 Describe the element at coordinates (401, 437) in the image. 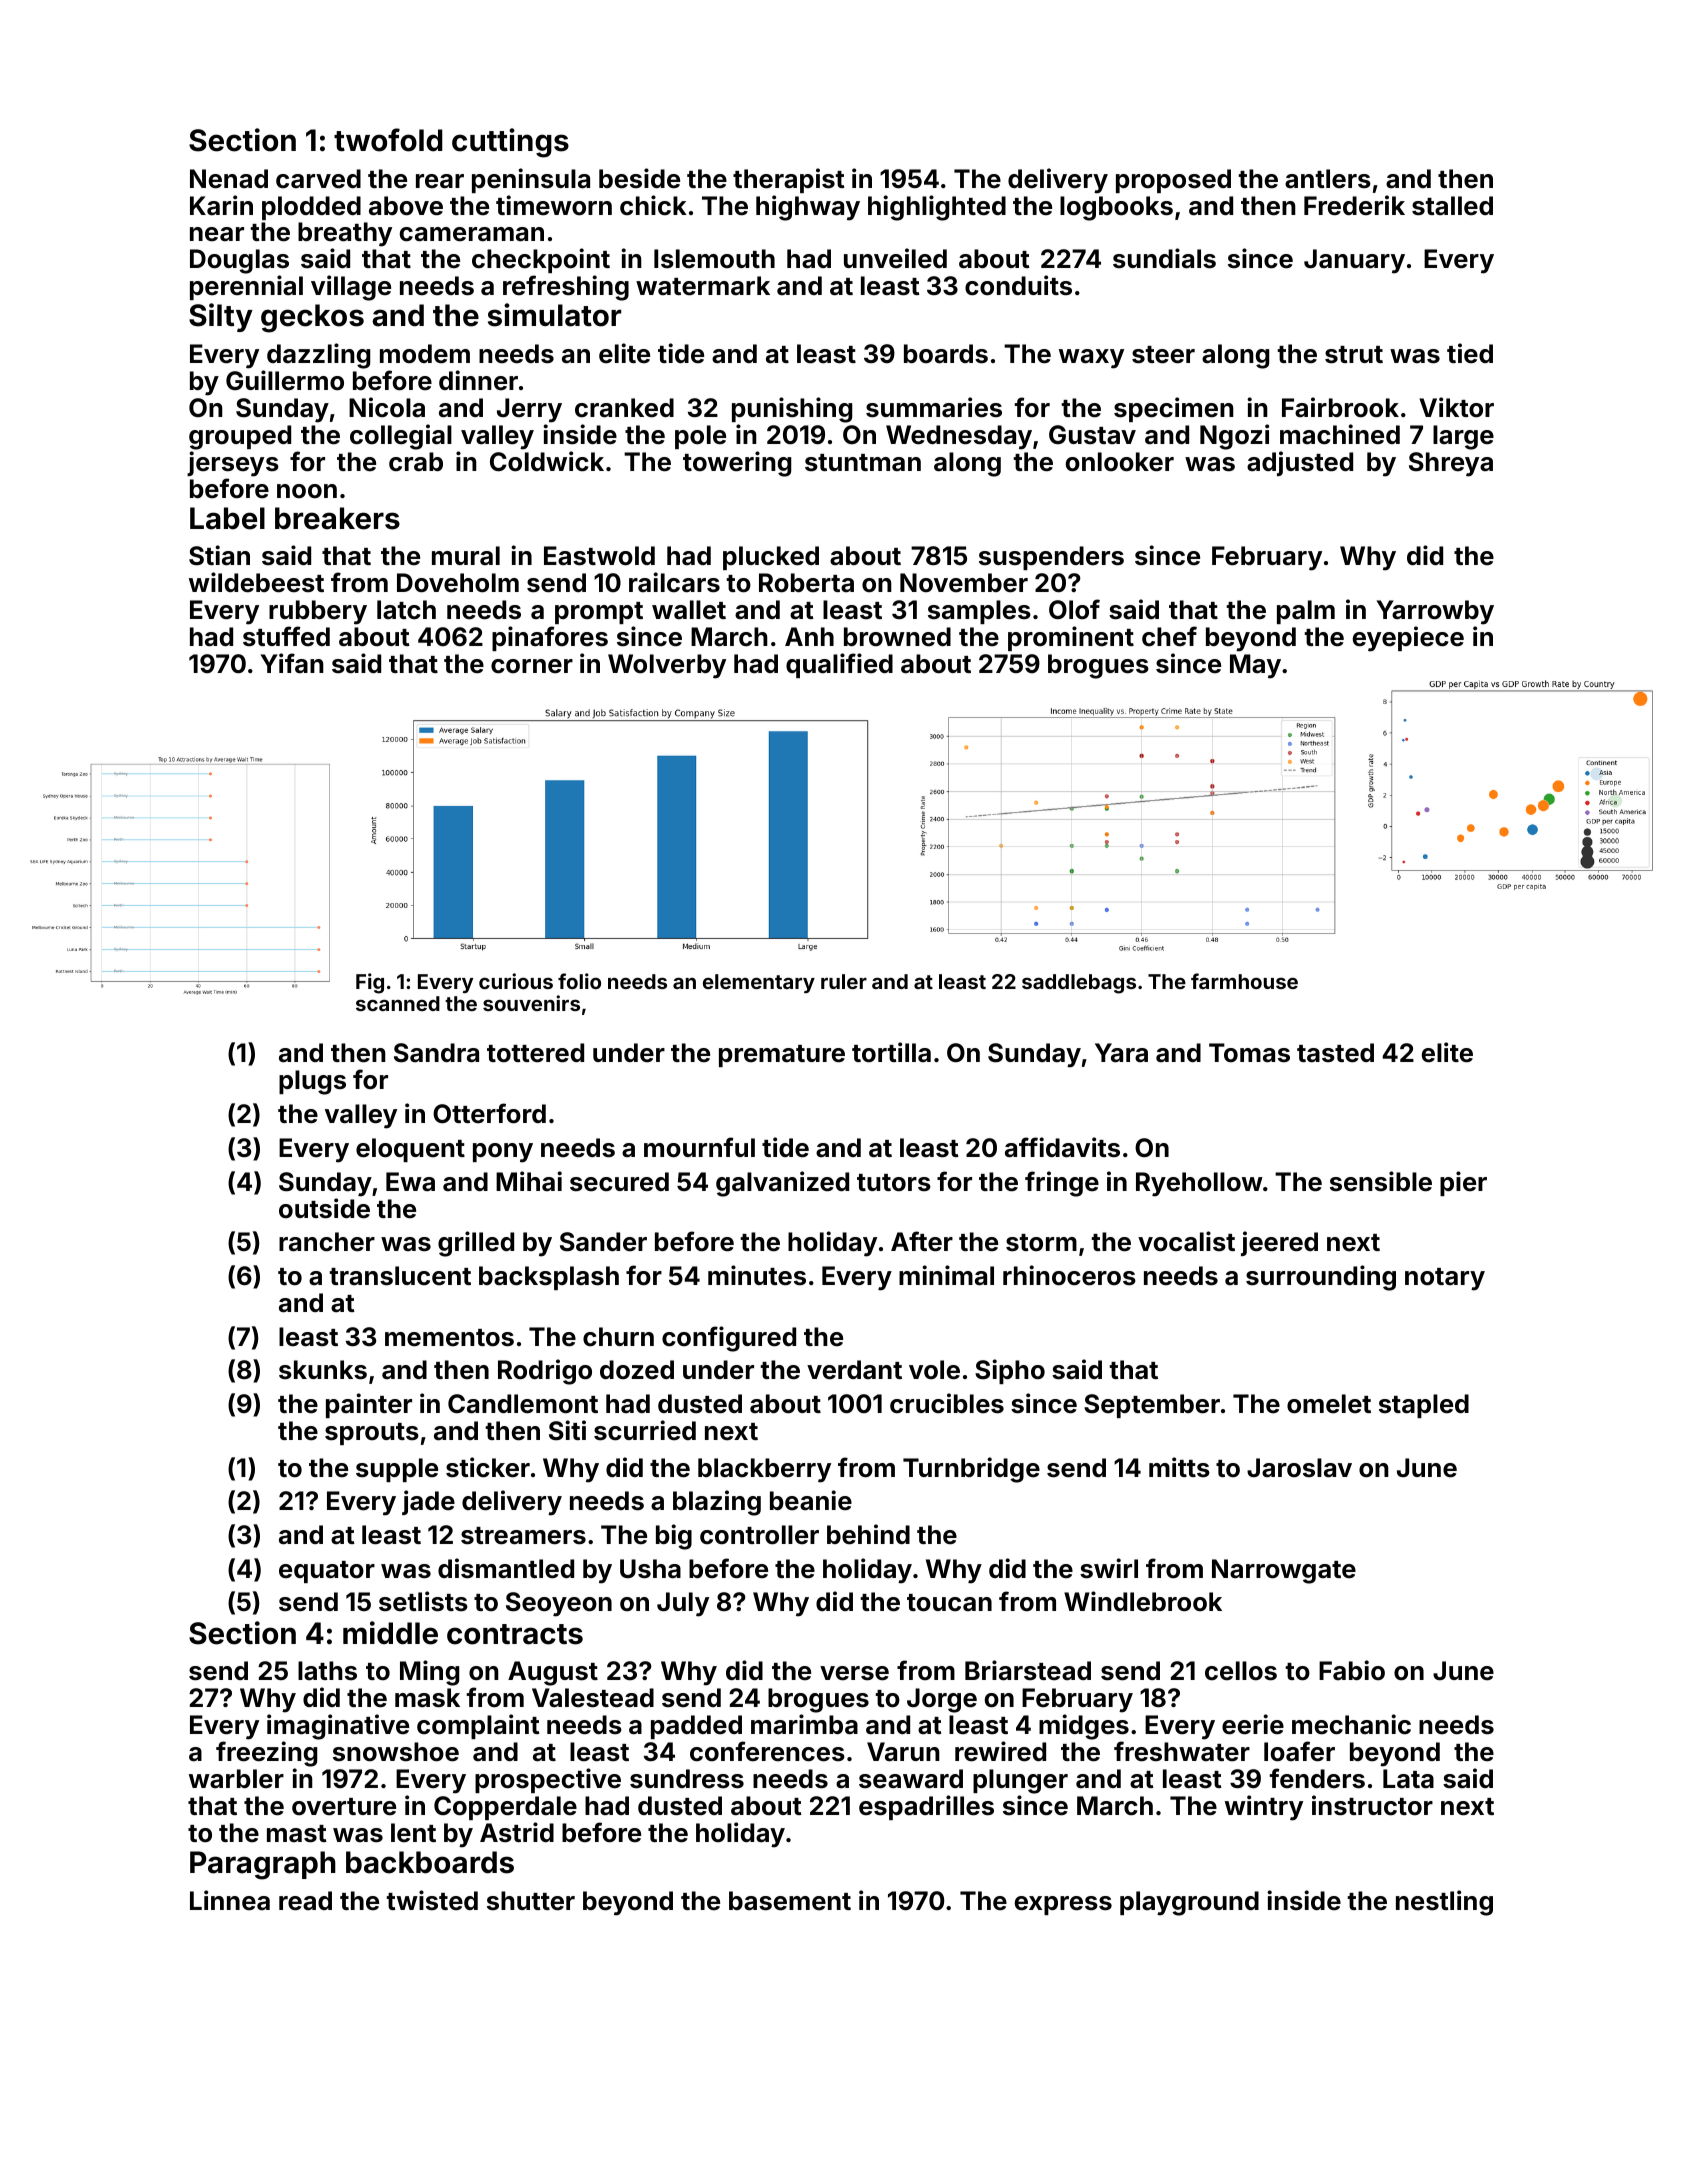

I see `collegial` at that location.
